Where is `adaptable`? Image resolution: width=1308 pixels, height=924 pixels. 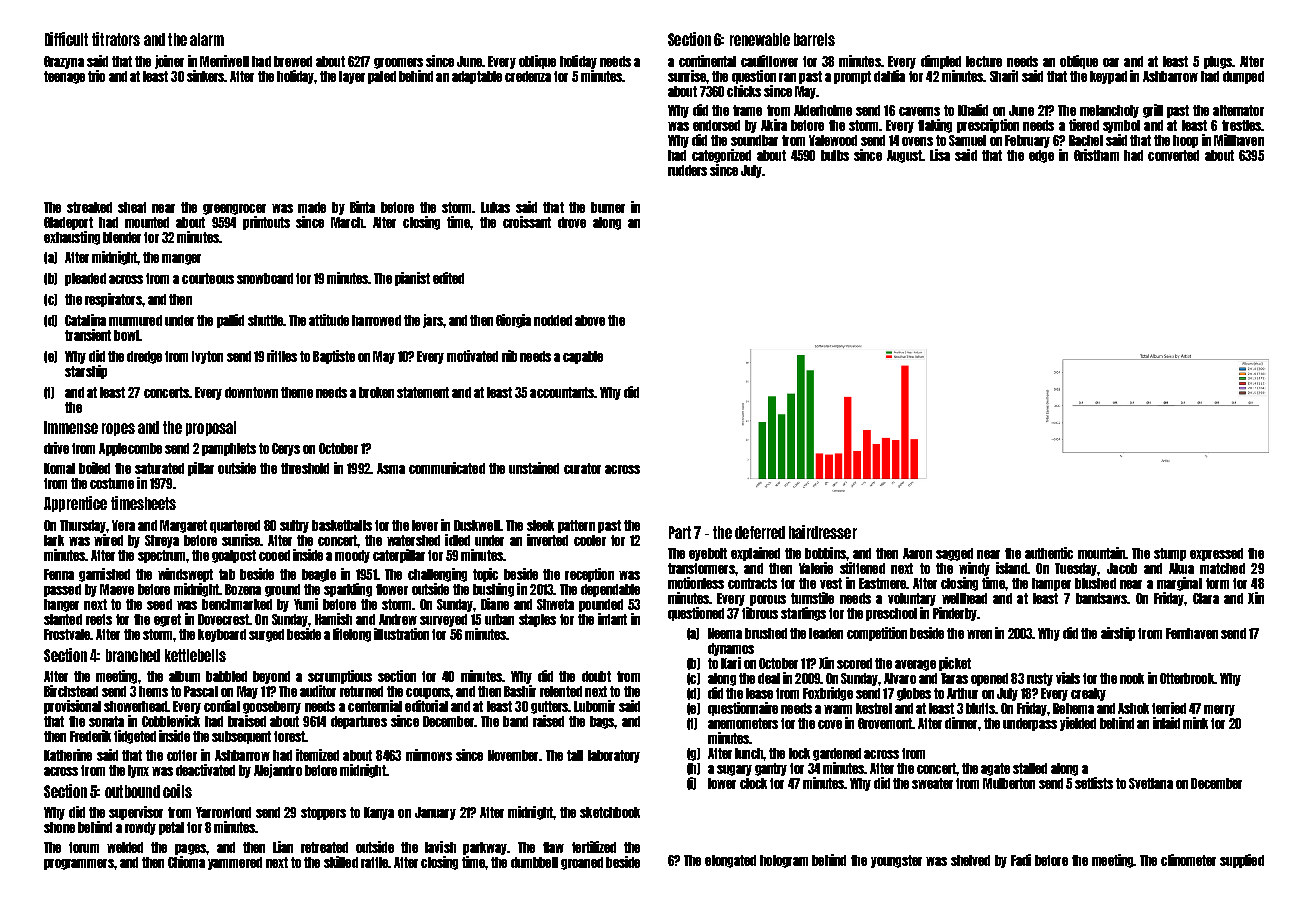
adaptable is located at coordinates (477, 77).
